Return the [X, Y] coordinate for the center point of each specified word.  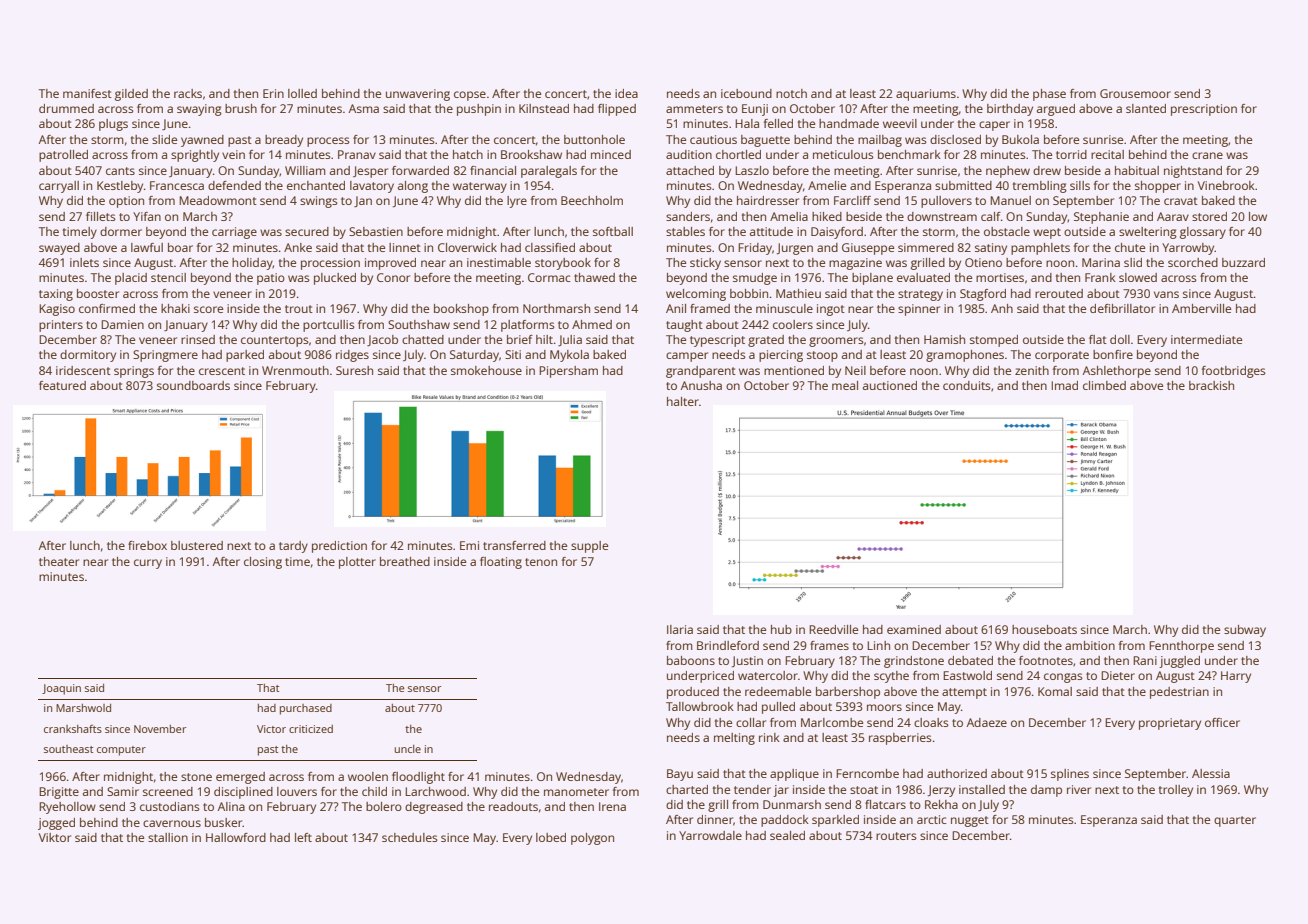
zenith [1032, 370]
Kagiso [57, 310]
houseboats [1044, 629]
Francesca [177, 185]
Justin [747, 661]
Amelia [789, 216]
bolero [384, 806]
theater [59, 561]
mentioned [794, 370]
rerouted [1059, 293]
